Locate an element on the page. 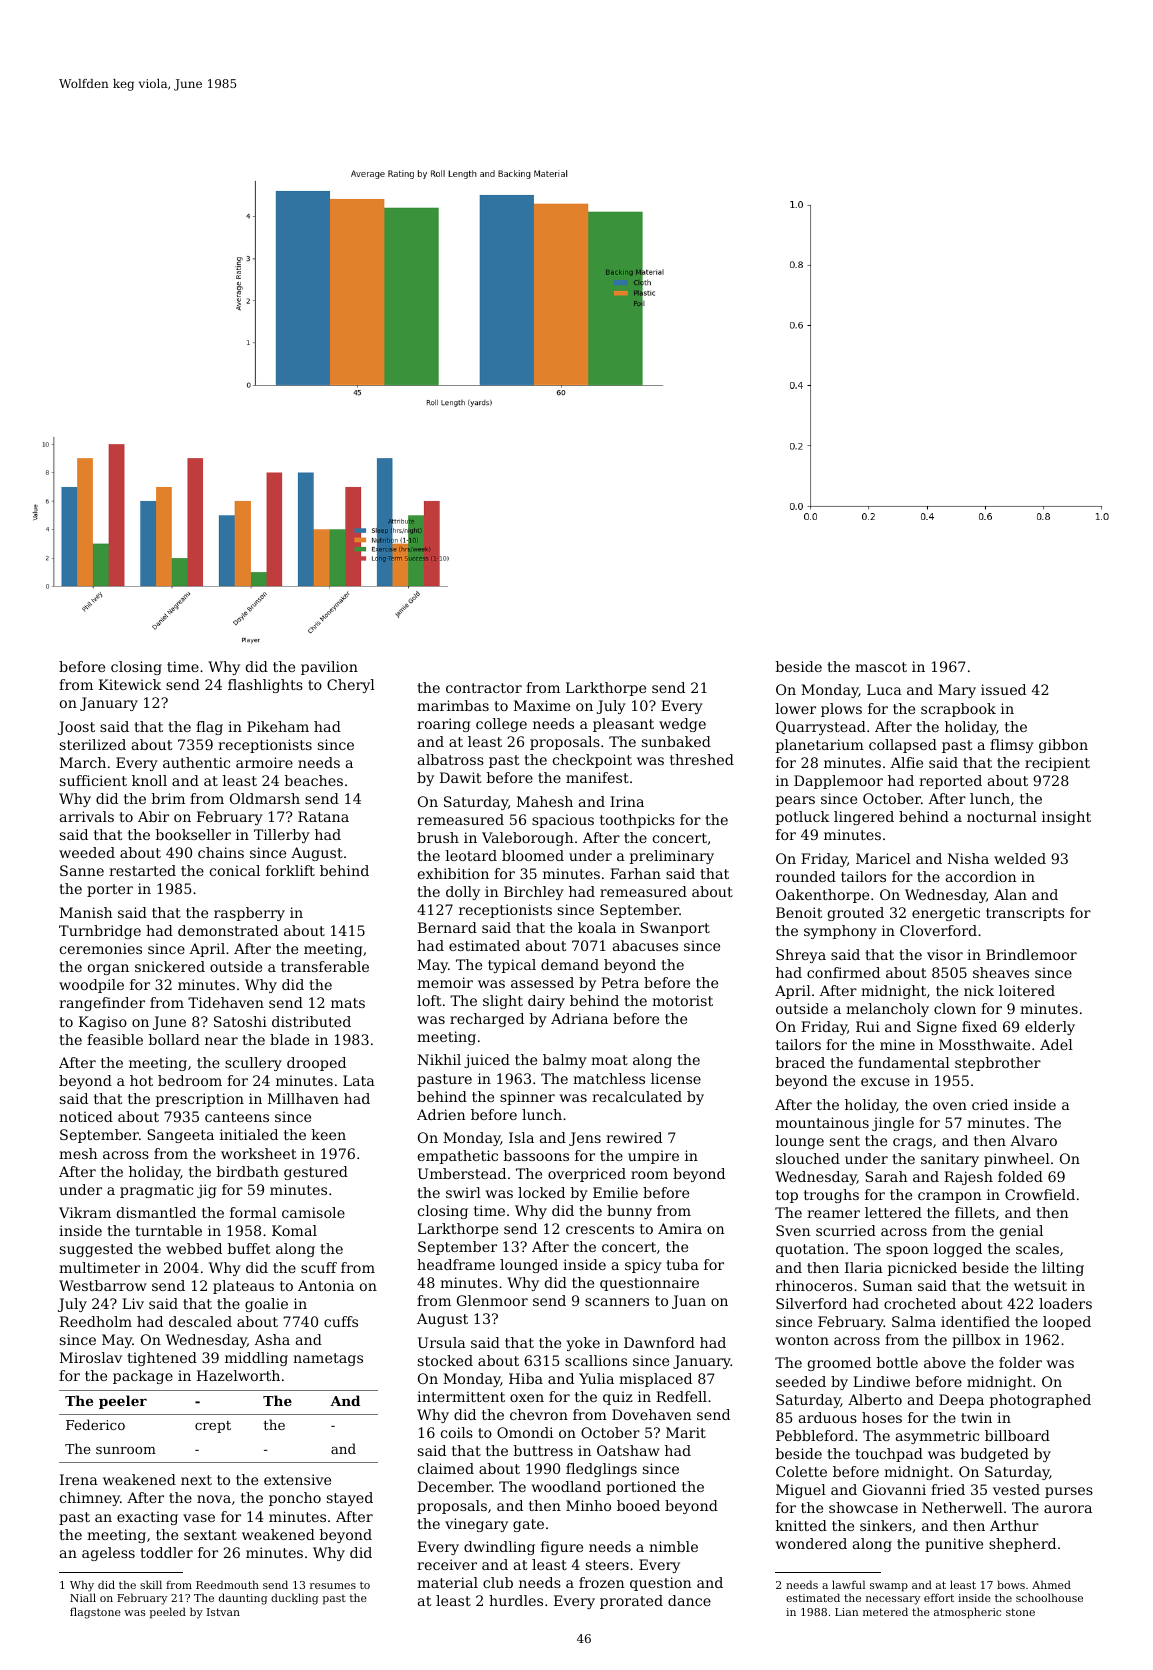  pavilion is located at coordinates (329, 668).
